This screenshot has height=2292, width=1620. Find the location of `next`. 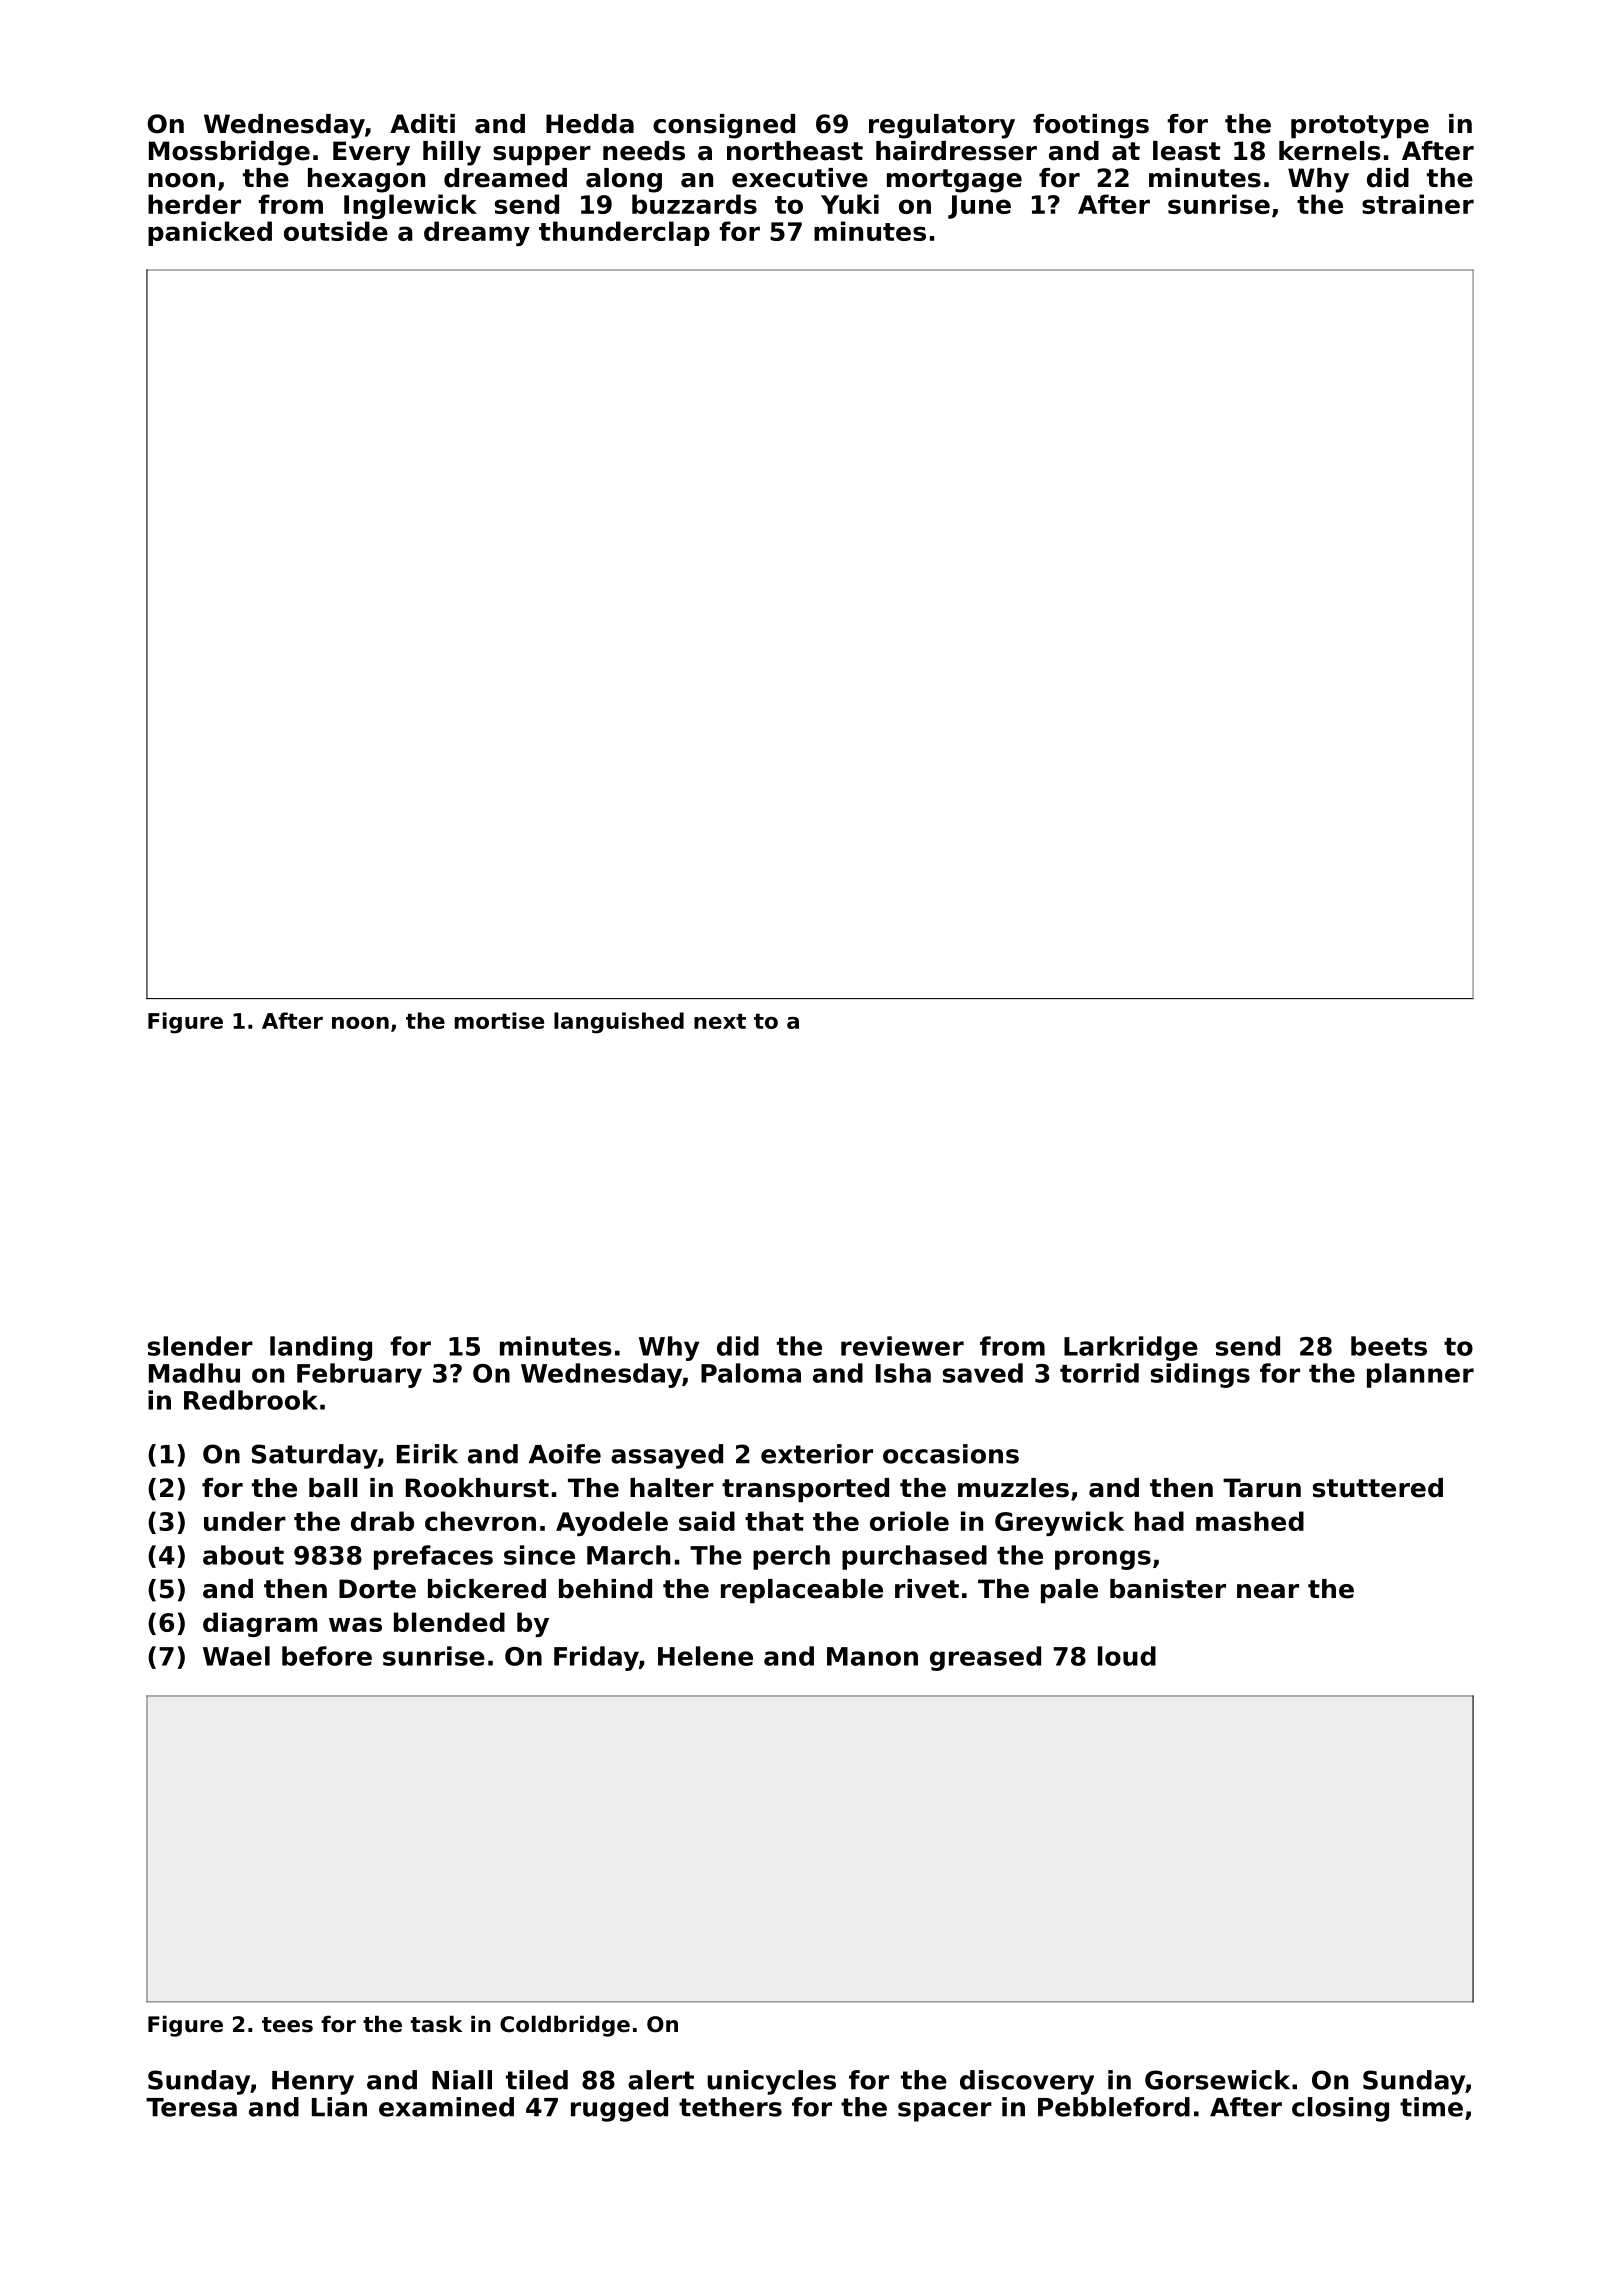

next is located at coordinates (720, 1021).
